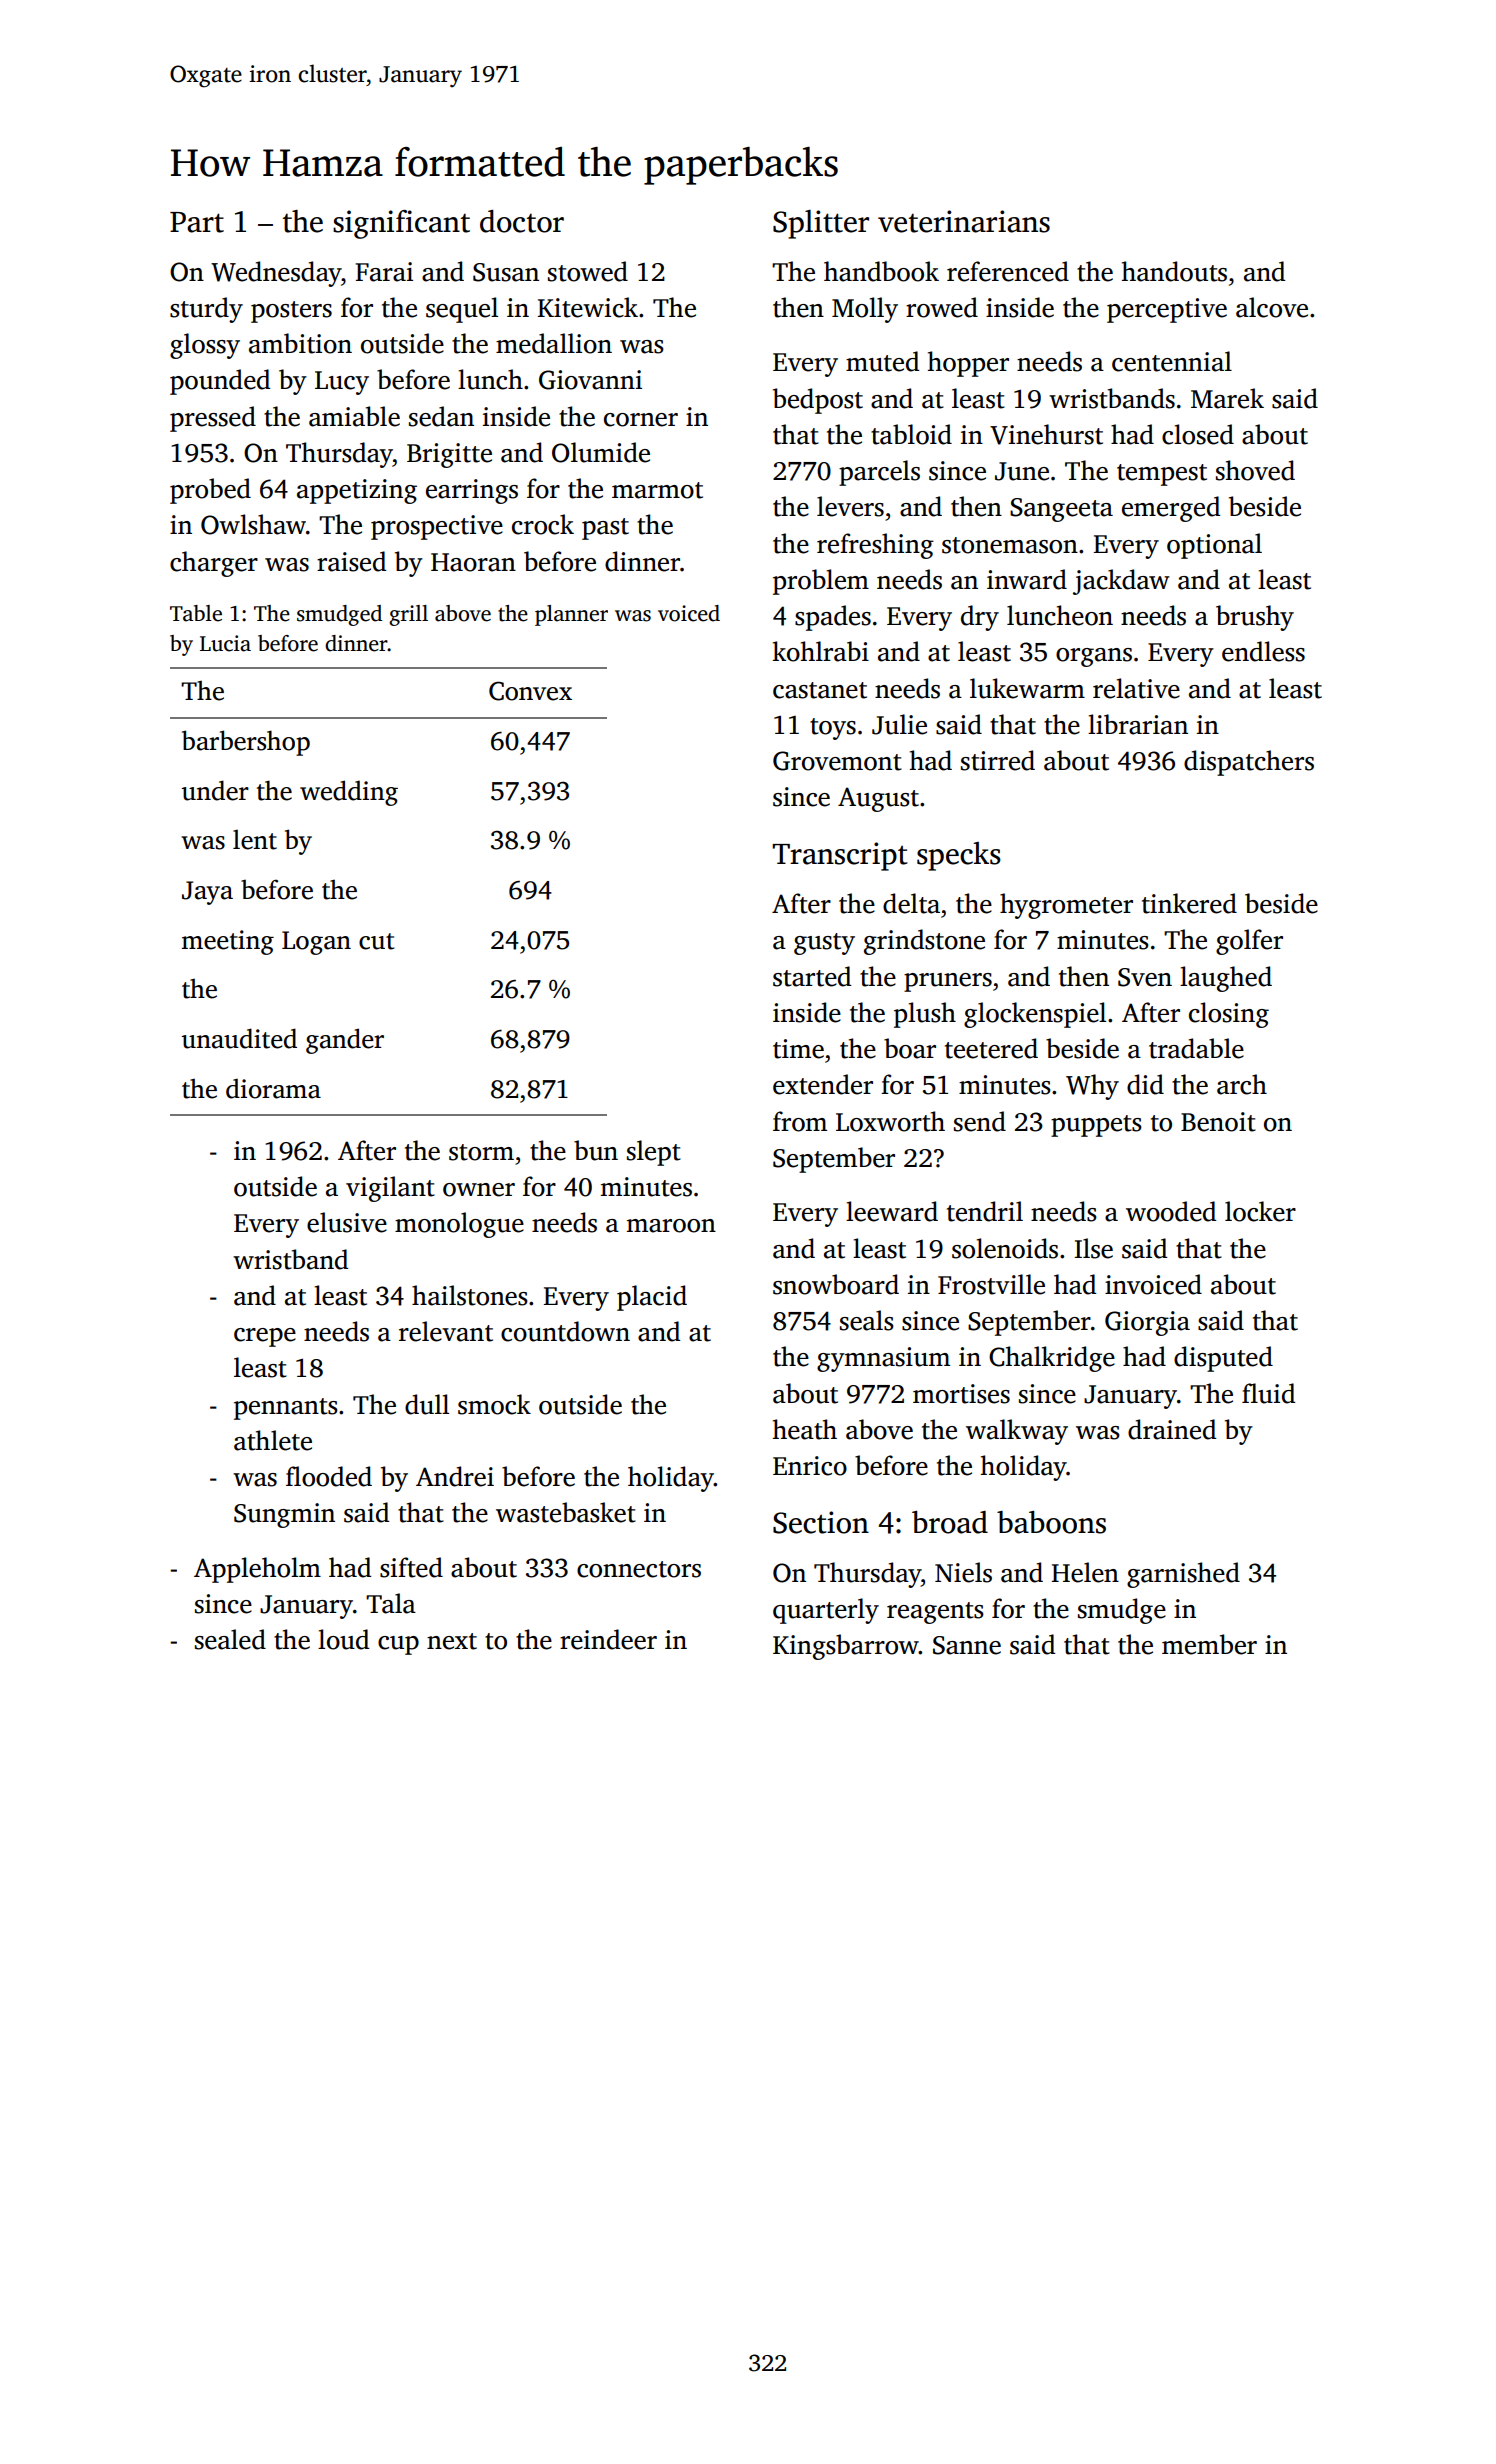  Describe the element at coordinates (210, 491) in the document. I see `probed` at that location.
